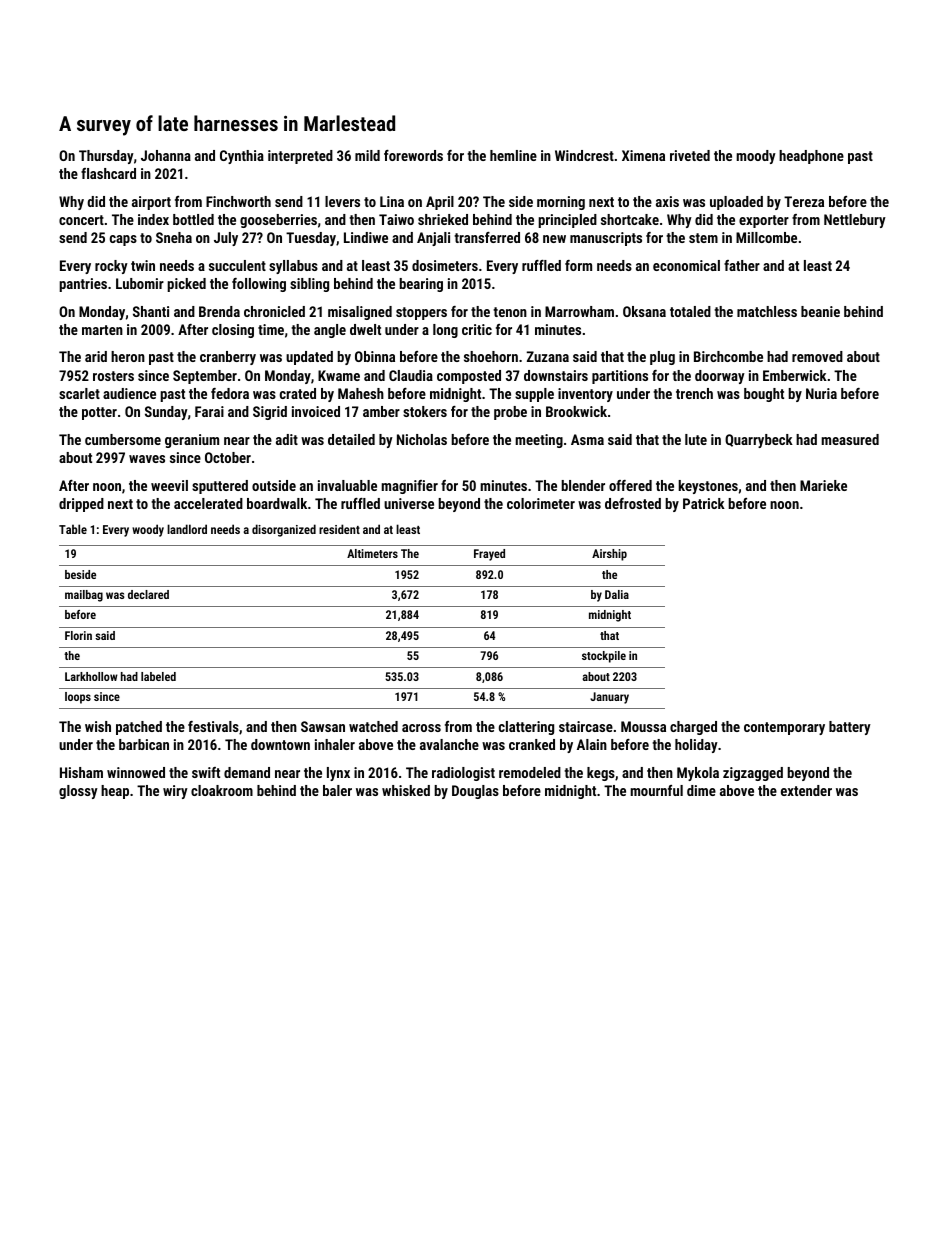 The width and height of the screenshot is (952, 1233). What do you see at coordinates (850, 728) in the screenshot?
I see `battery` at bounding box center [850, 728].
